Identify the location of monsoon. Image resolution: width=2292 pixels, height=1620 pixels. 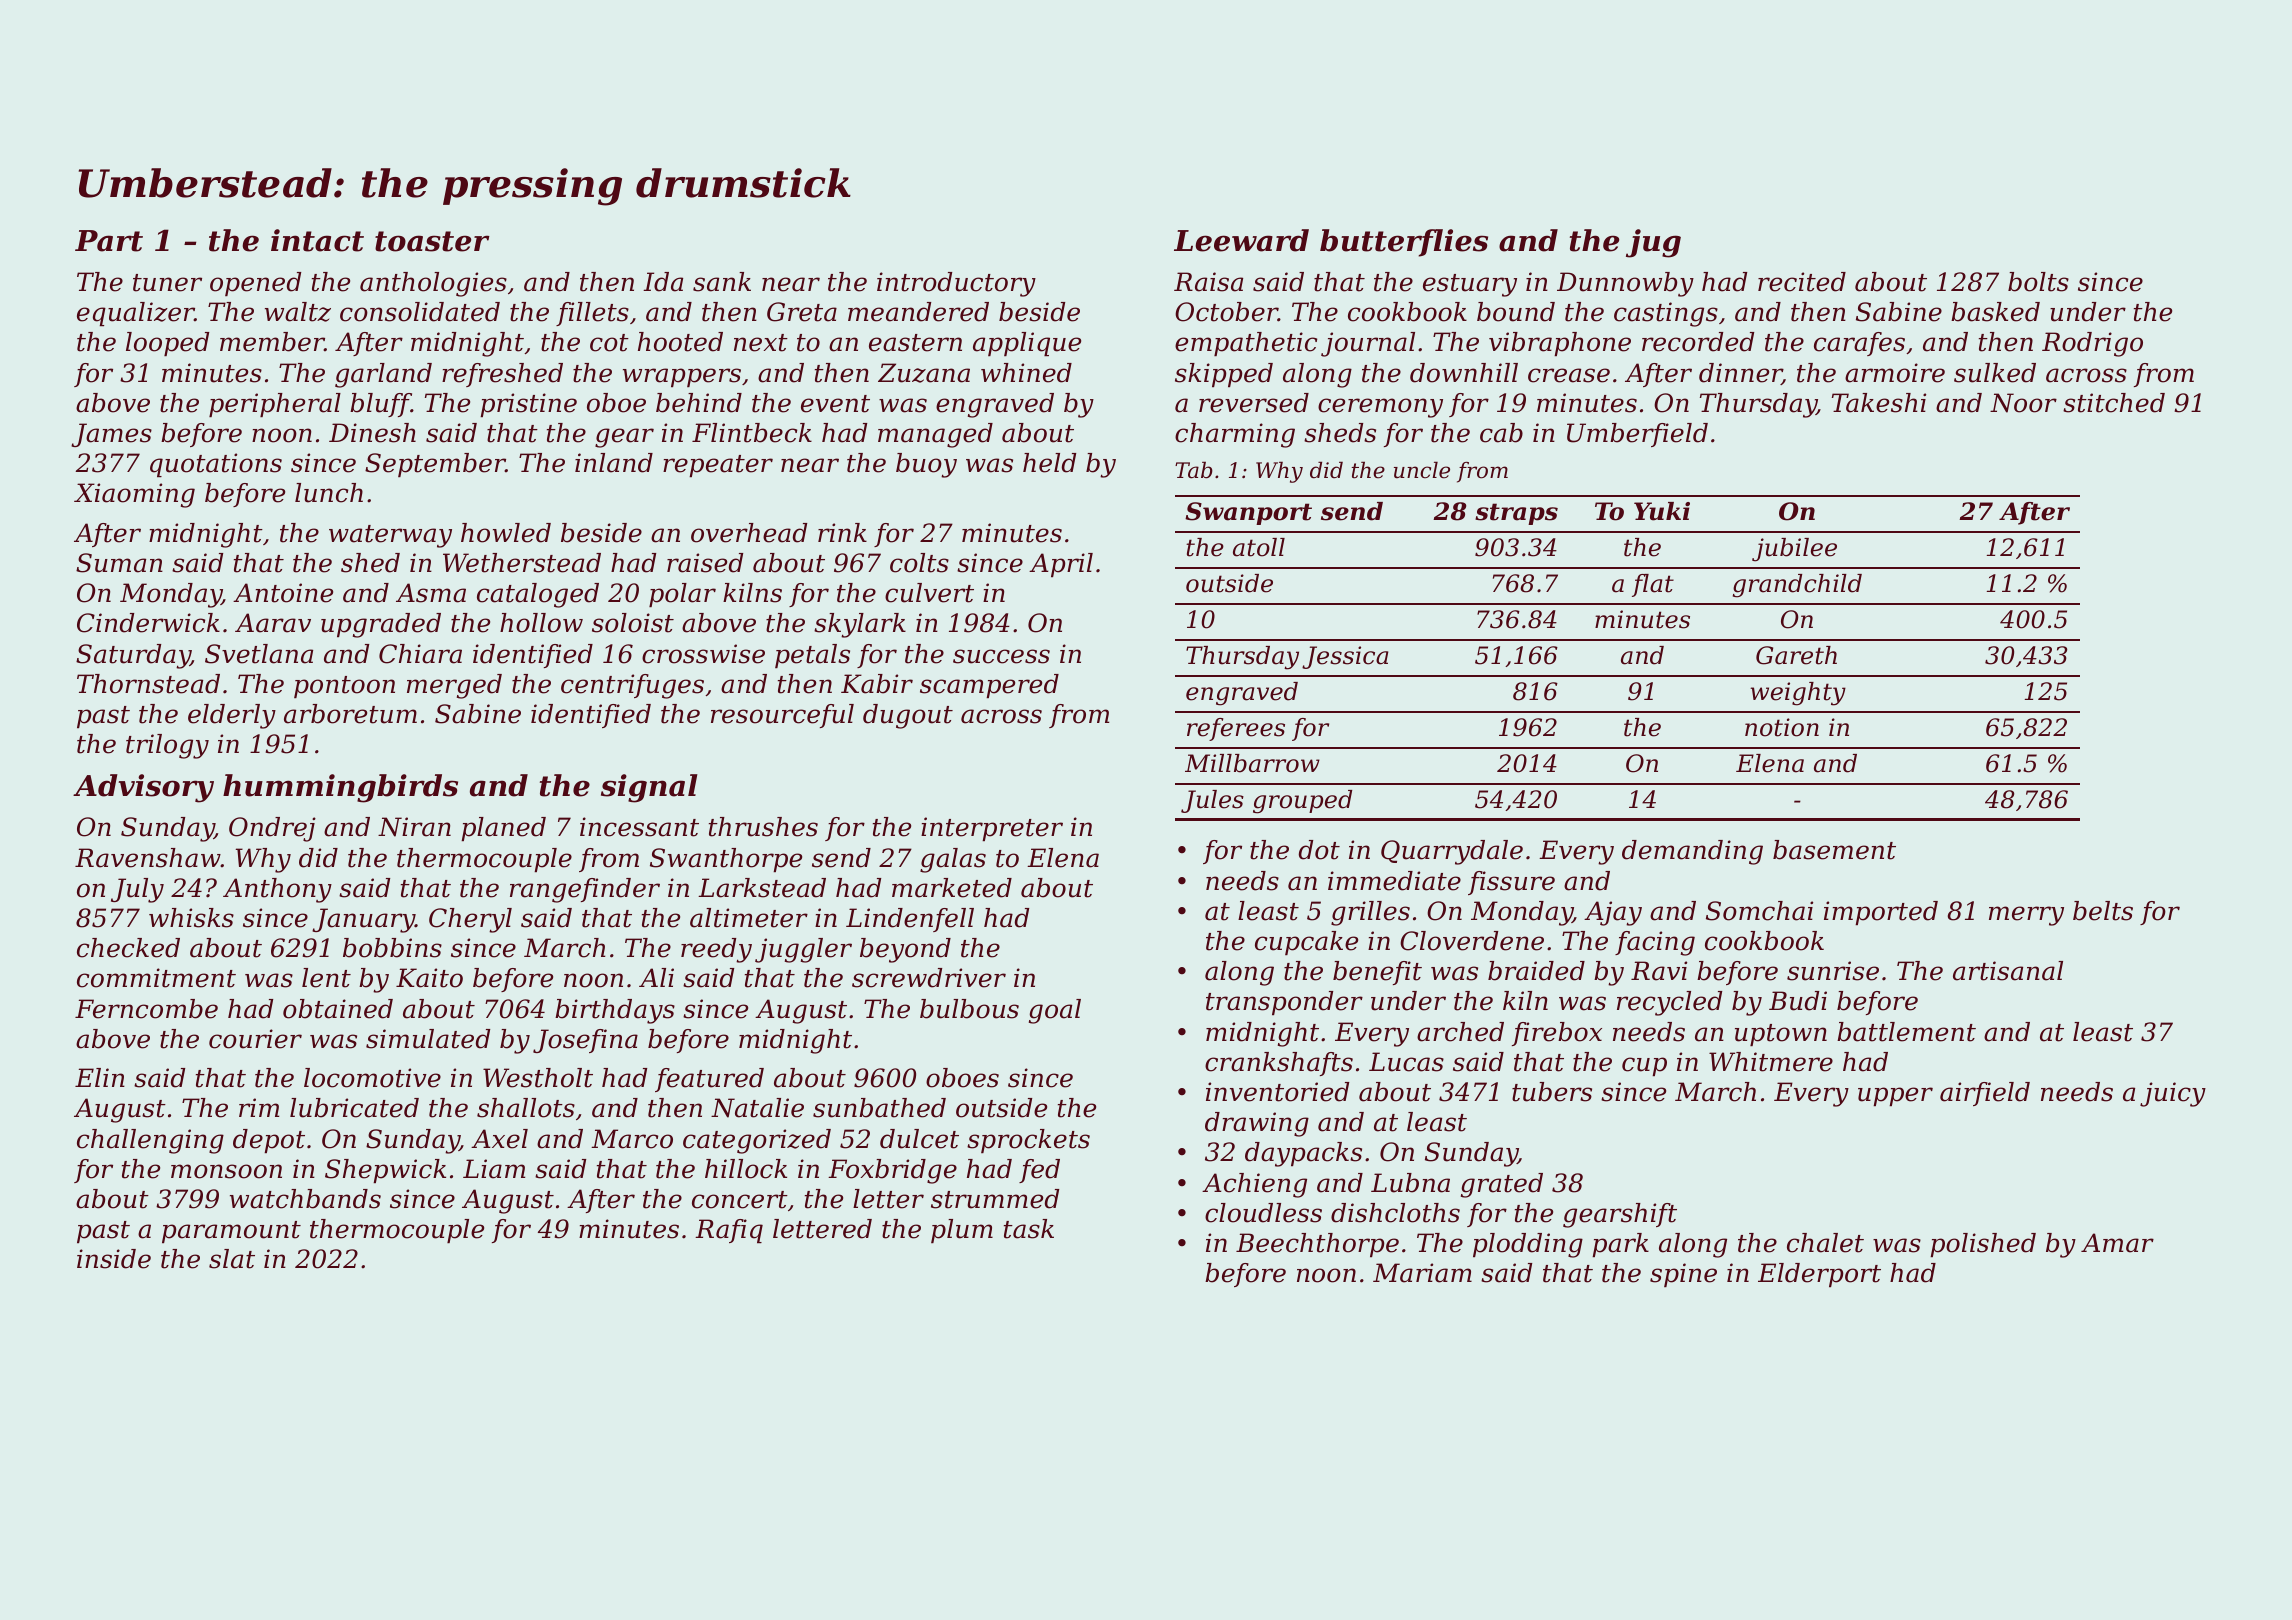
(226, 1171).
